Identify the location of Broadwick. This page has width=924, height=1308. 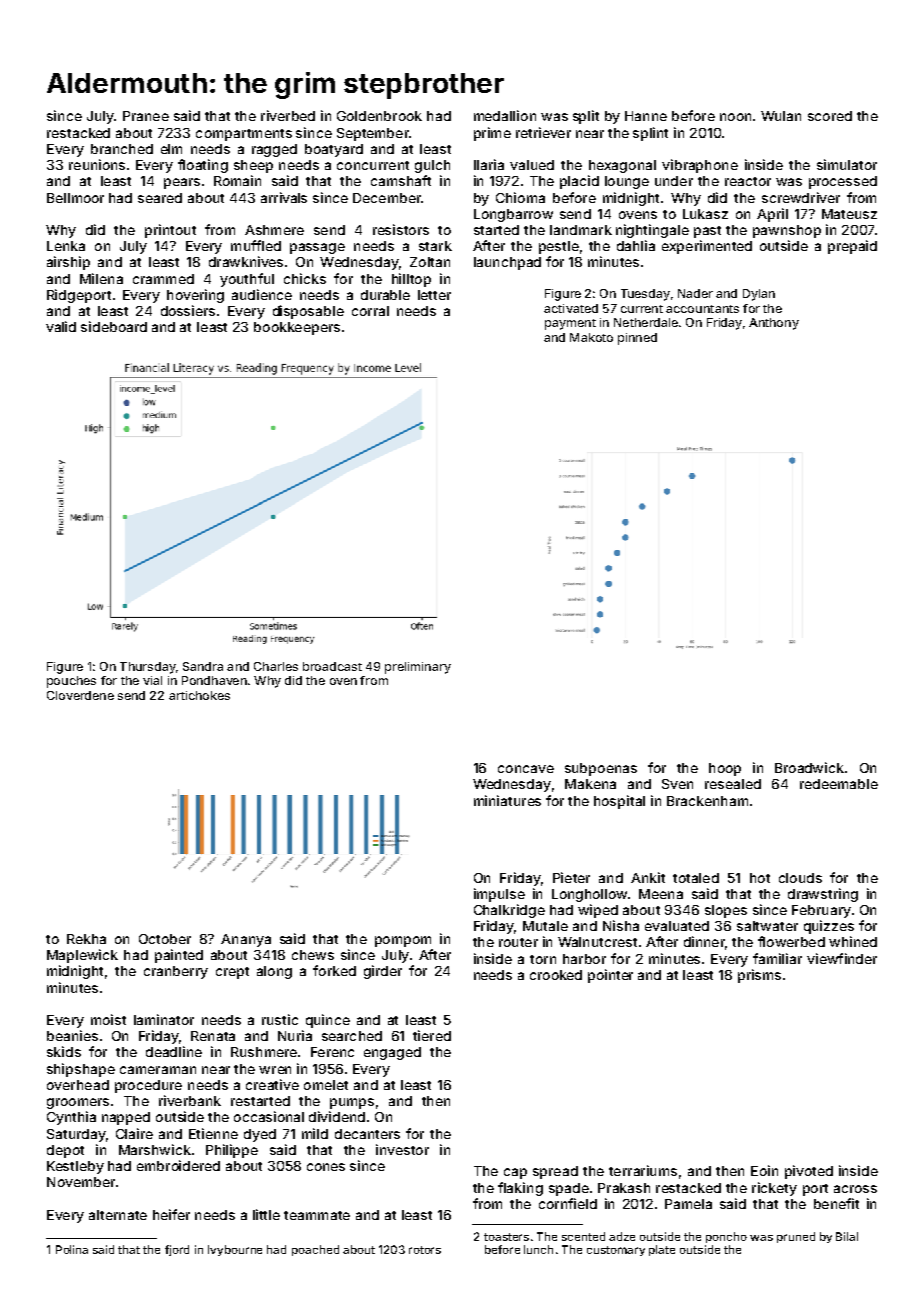
(809, 767).
